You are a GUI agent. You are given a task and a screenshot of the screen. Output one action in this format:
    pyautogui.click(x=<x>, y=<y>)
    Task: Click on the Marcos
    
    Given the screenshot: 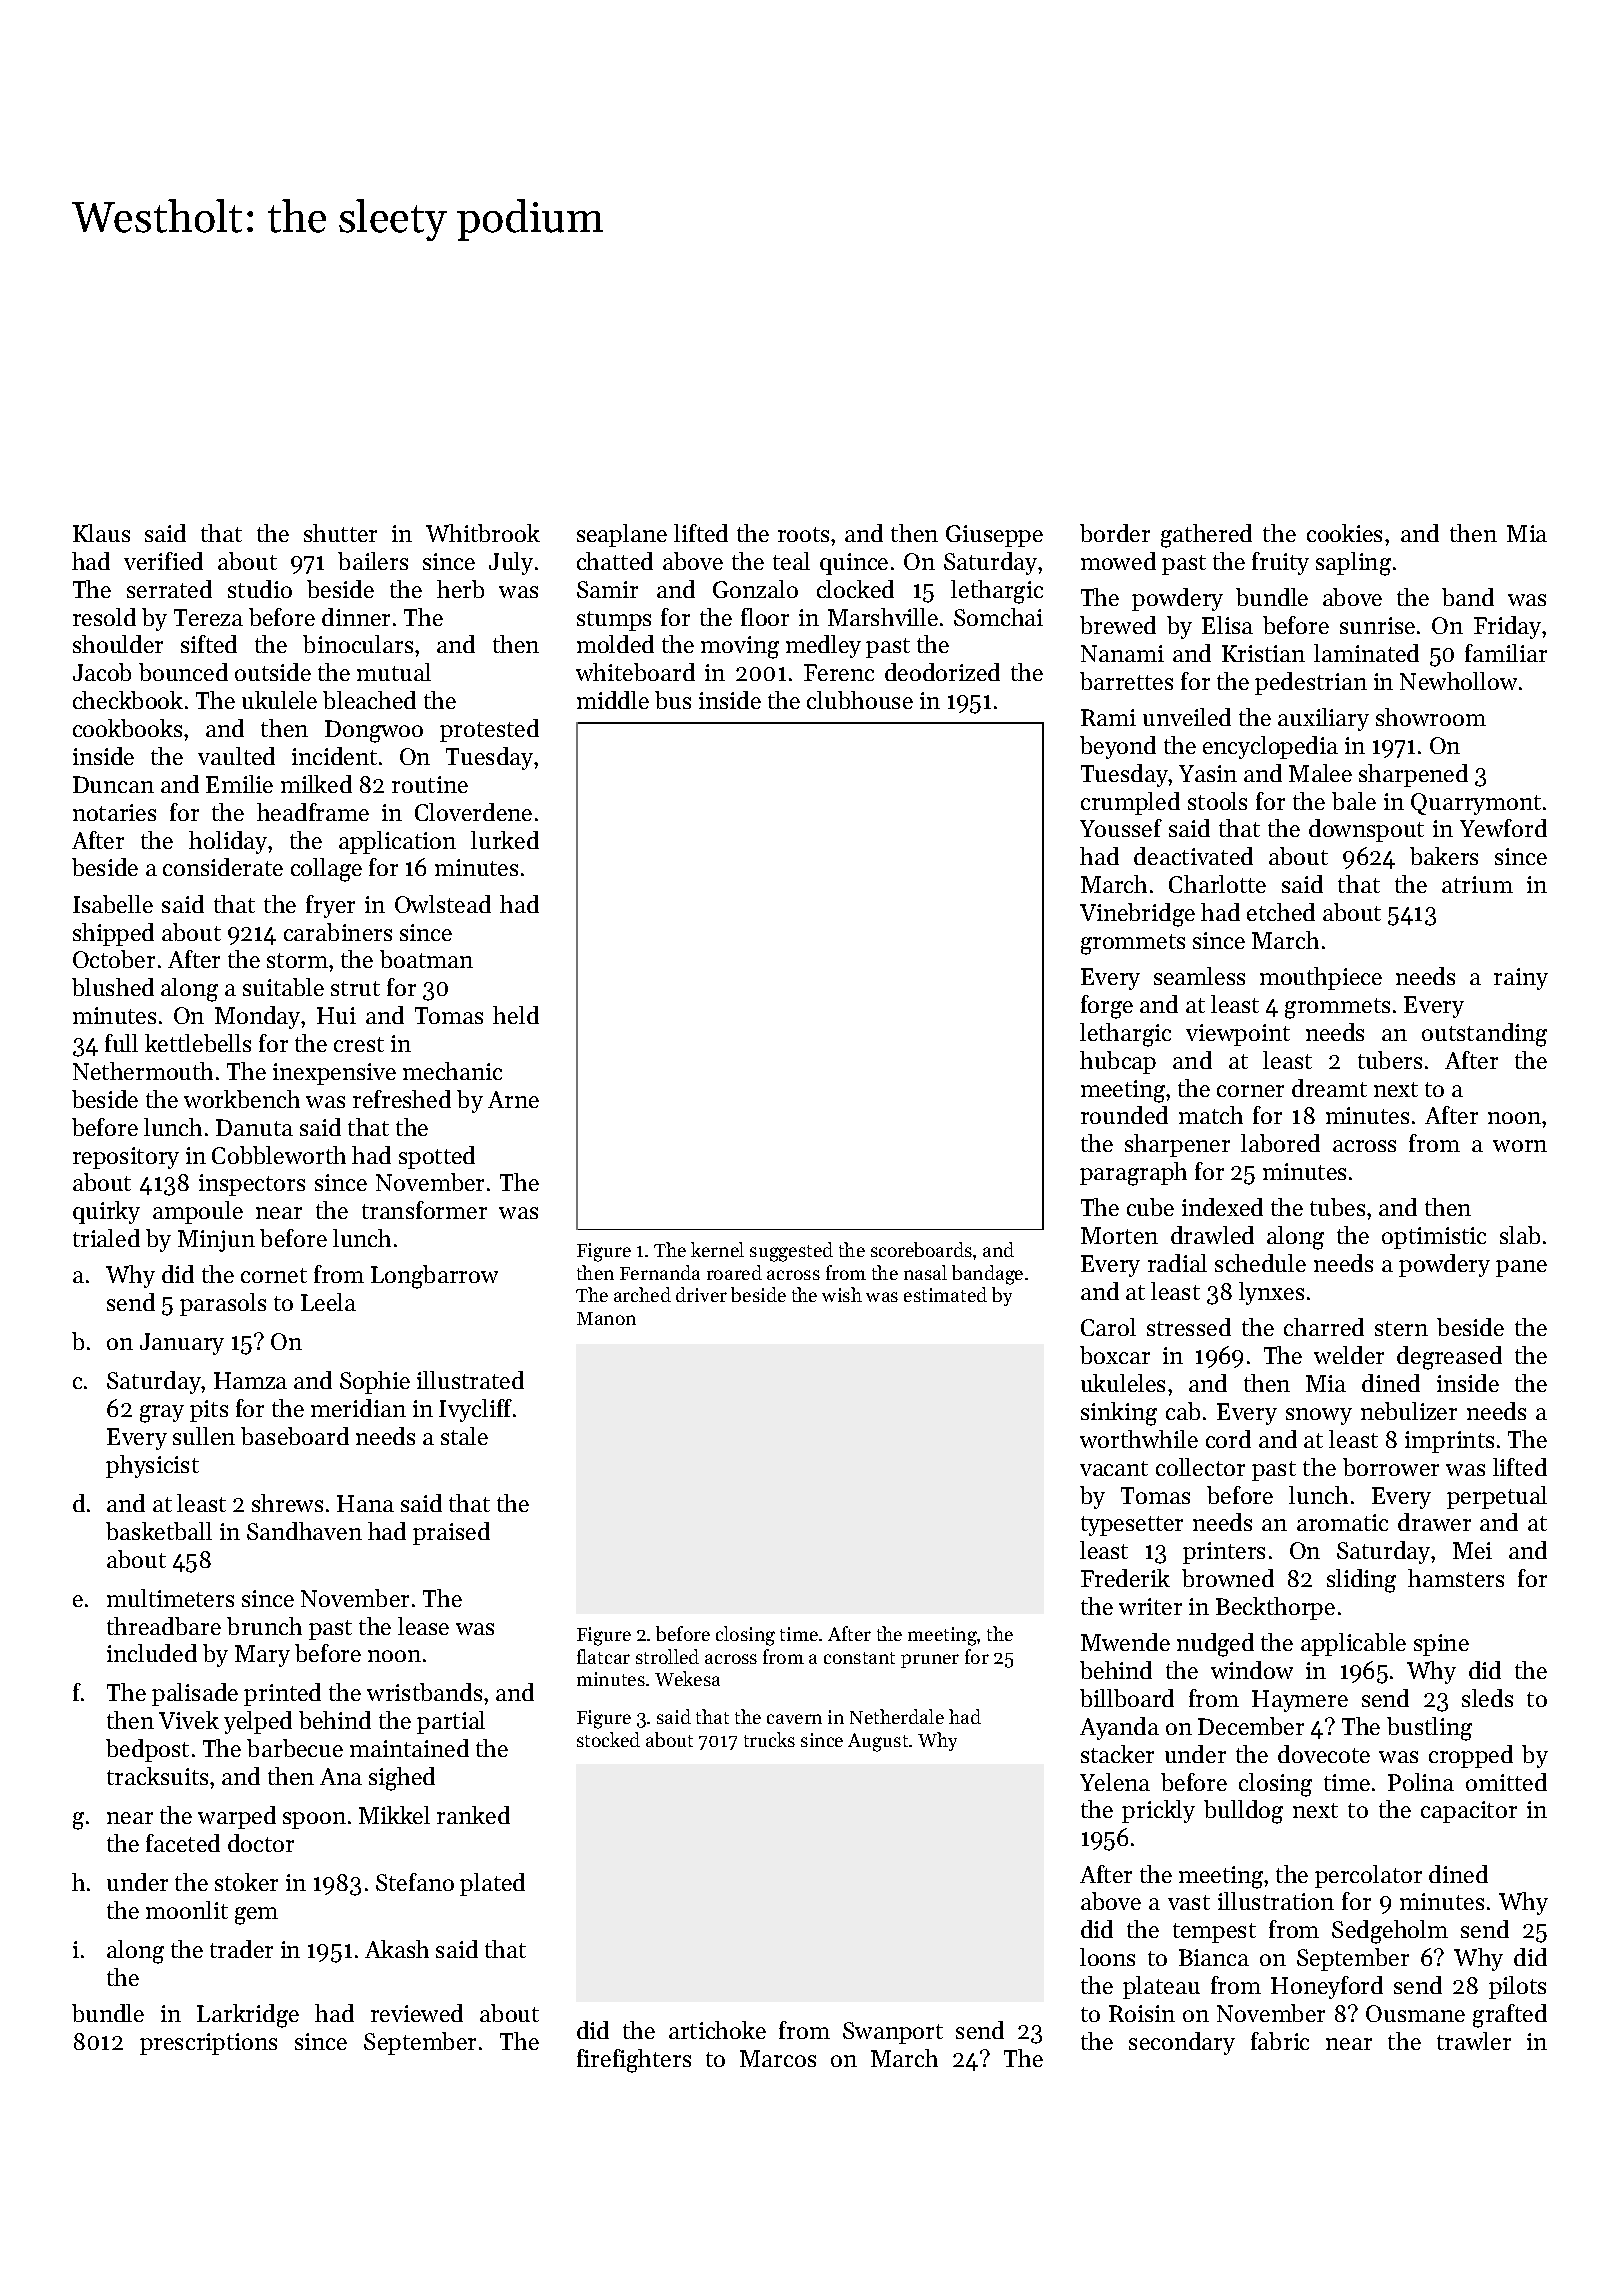 What is the action you would take?
    pyautogui.click(x=778, y=2058)
